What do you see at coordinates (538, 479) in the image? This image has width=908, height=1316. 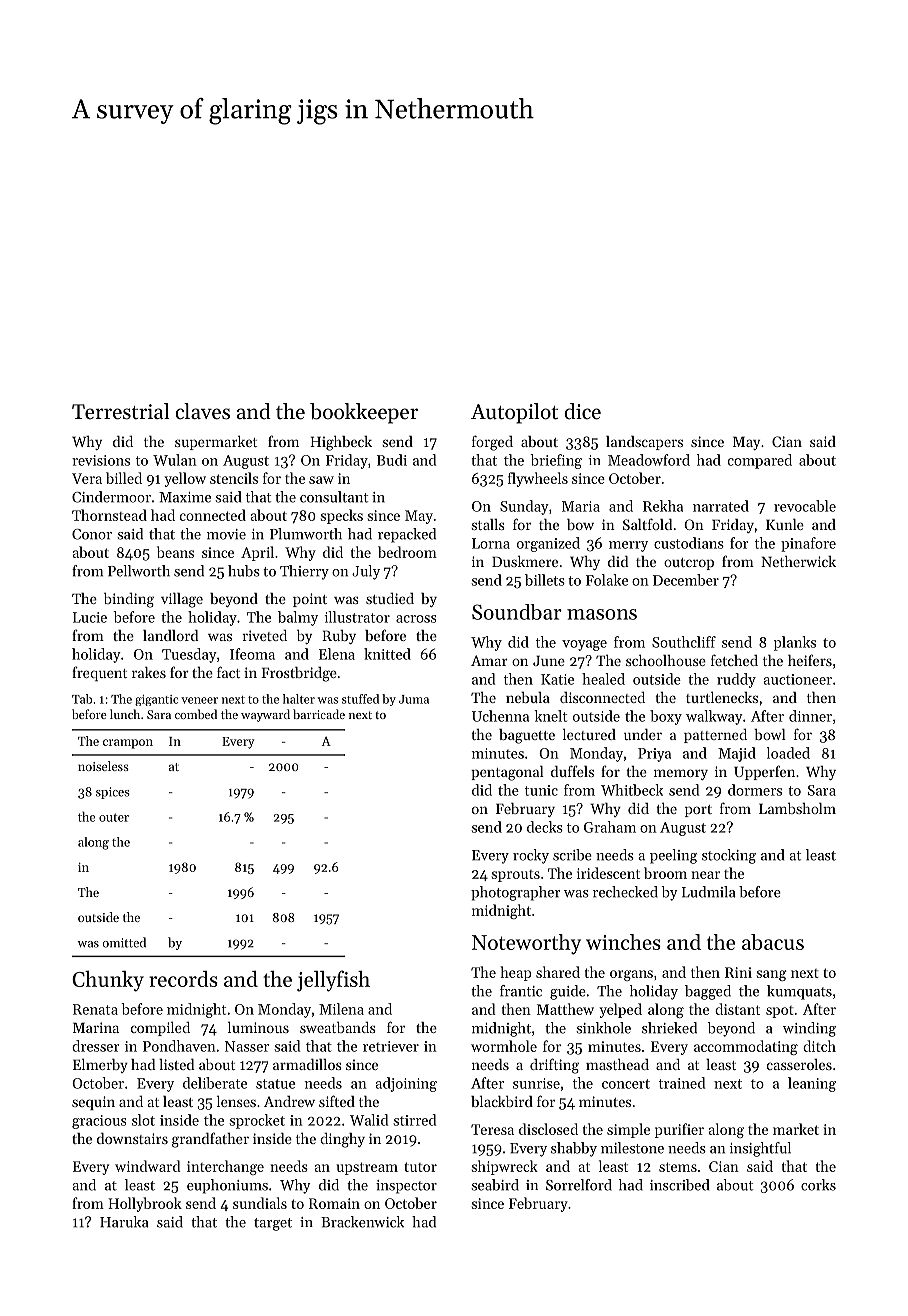 I see `flywheels` at bounding box center [538, 479].
